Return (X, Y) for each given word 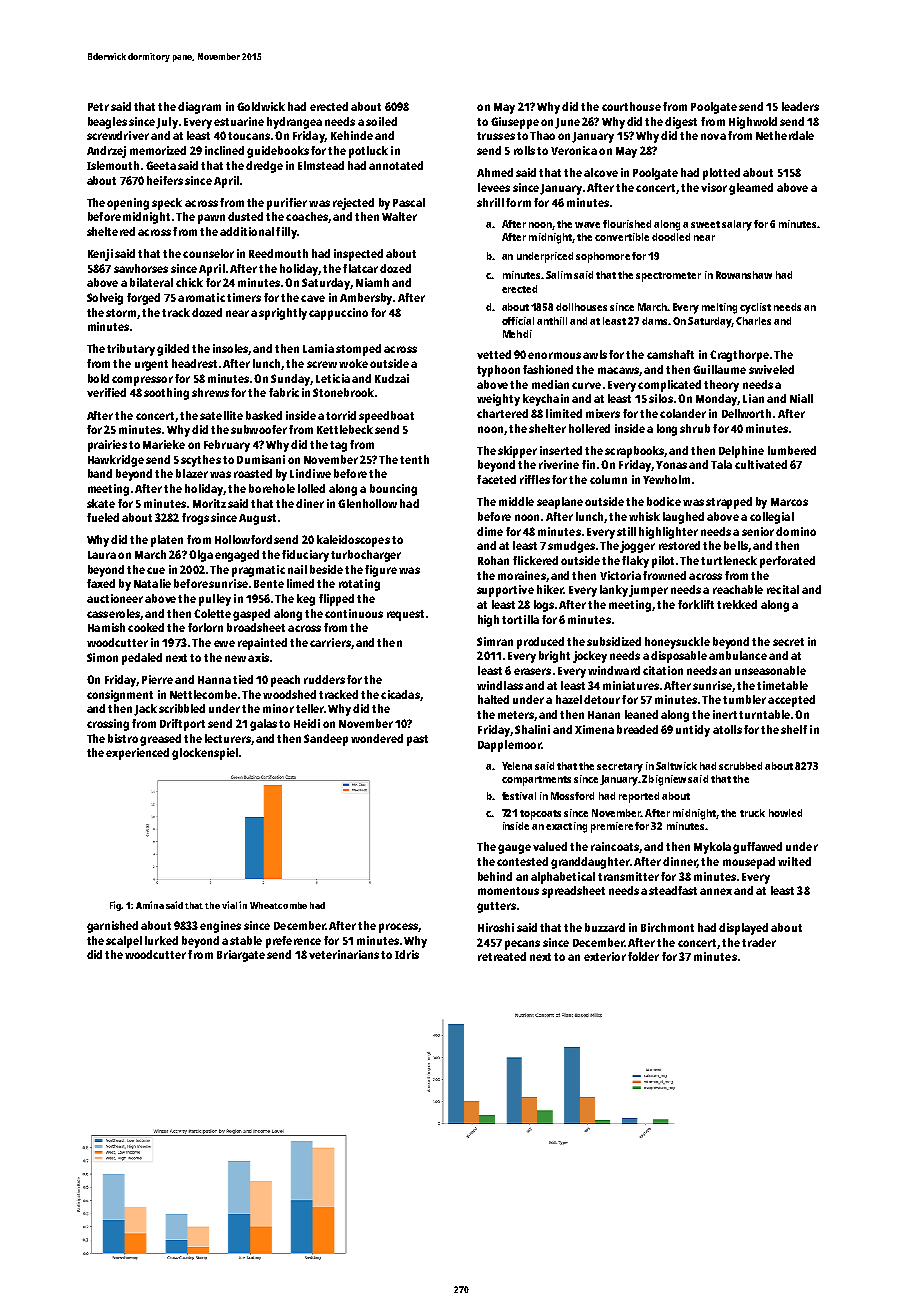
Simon (102, 657)
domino (796, 531)
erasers (532, 671)
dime (490, 531)
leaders (800, 106)
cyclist (755, 308)
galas (263, 725)
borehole (272, 488)
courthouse (631, 106)
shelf (794, 729)
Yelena (517, 766)
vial (229, 905)
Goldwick (261, 106)
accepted (791, 701)
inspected (358, 255)
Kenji (100, 255)
